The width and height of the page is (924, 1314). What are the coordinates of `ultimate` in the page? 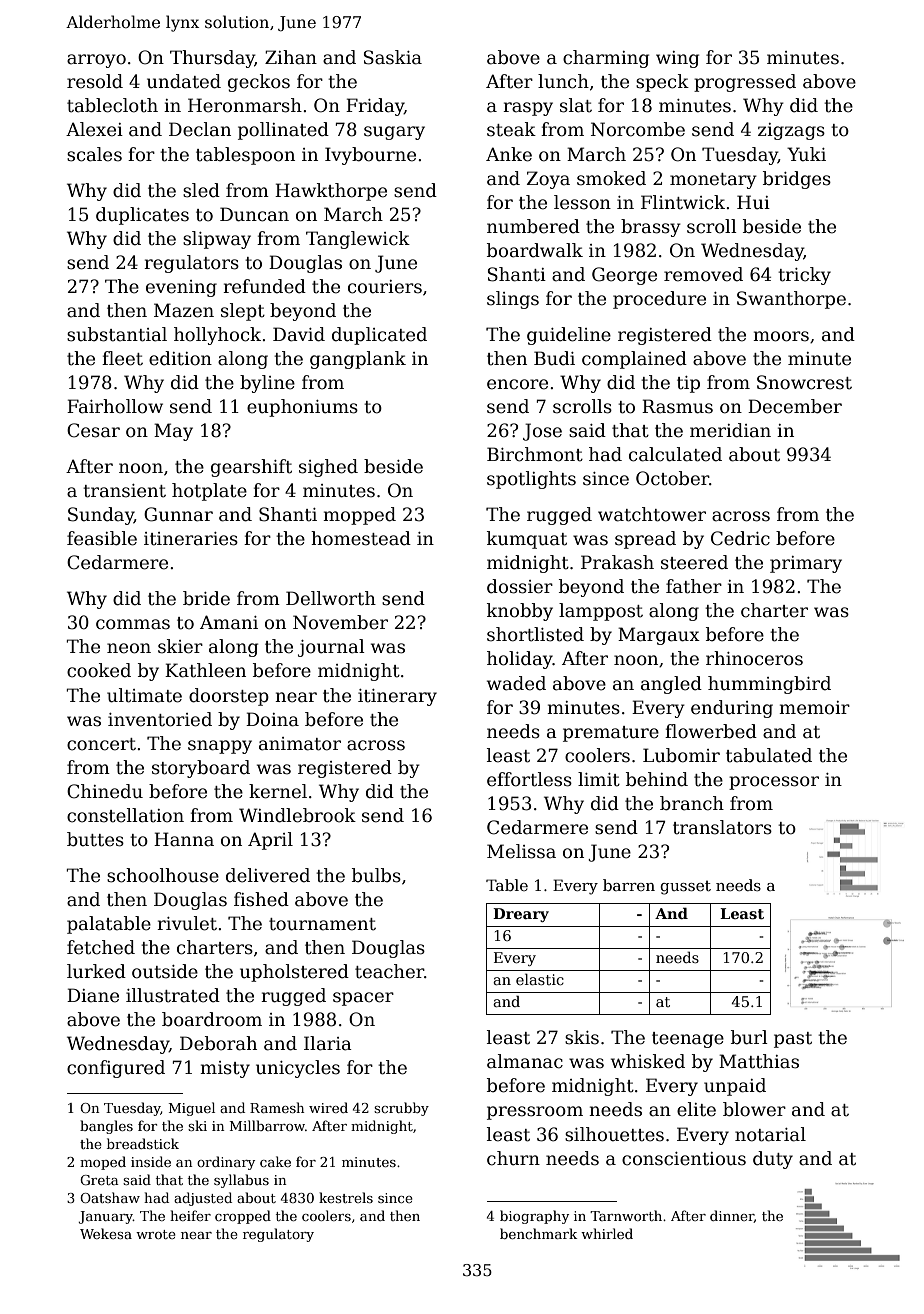 It's located at (144, 695).
